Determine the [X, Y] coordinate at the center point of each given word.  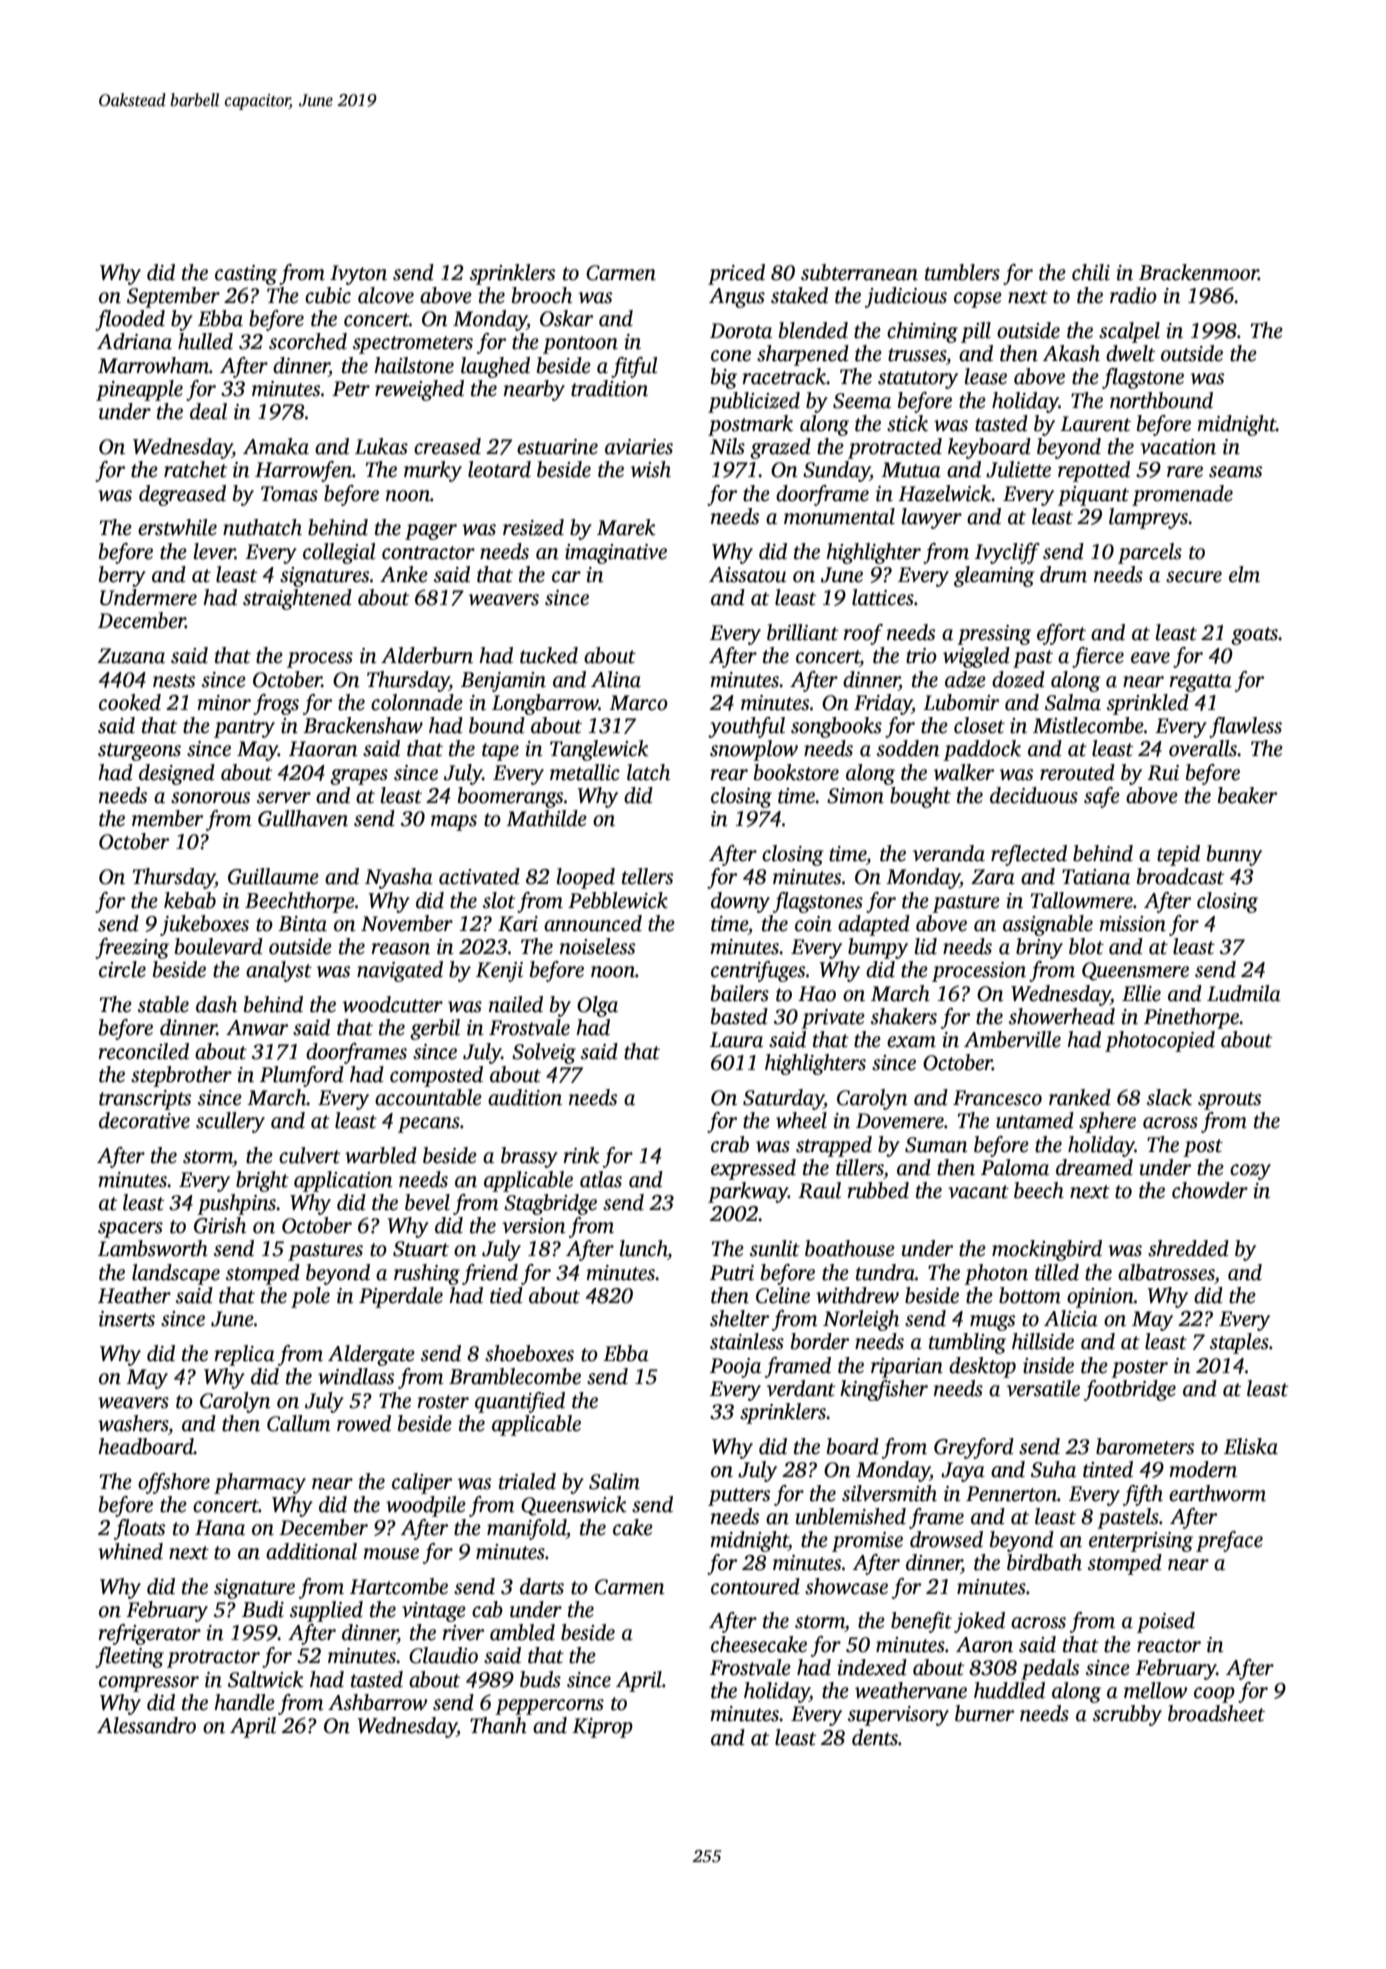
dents [875, 1737]
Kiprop [602, 1728]
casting [246, 275]
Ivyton [358, 275]
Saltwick [266, 1679]
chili [1091, 272]
